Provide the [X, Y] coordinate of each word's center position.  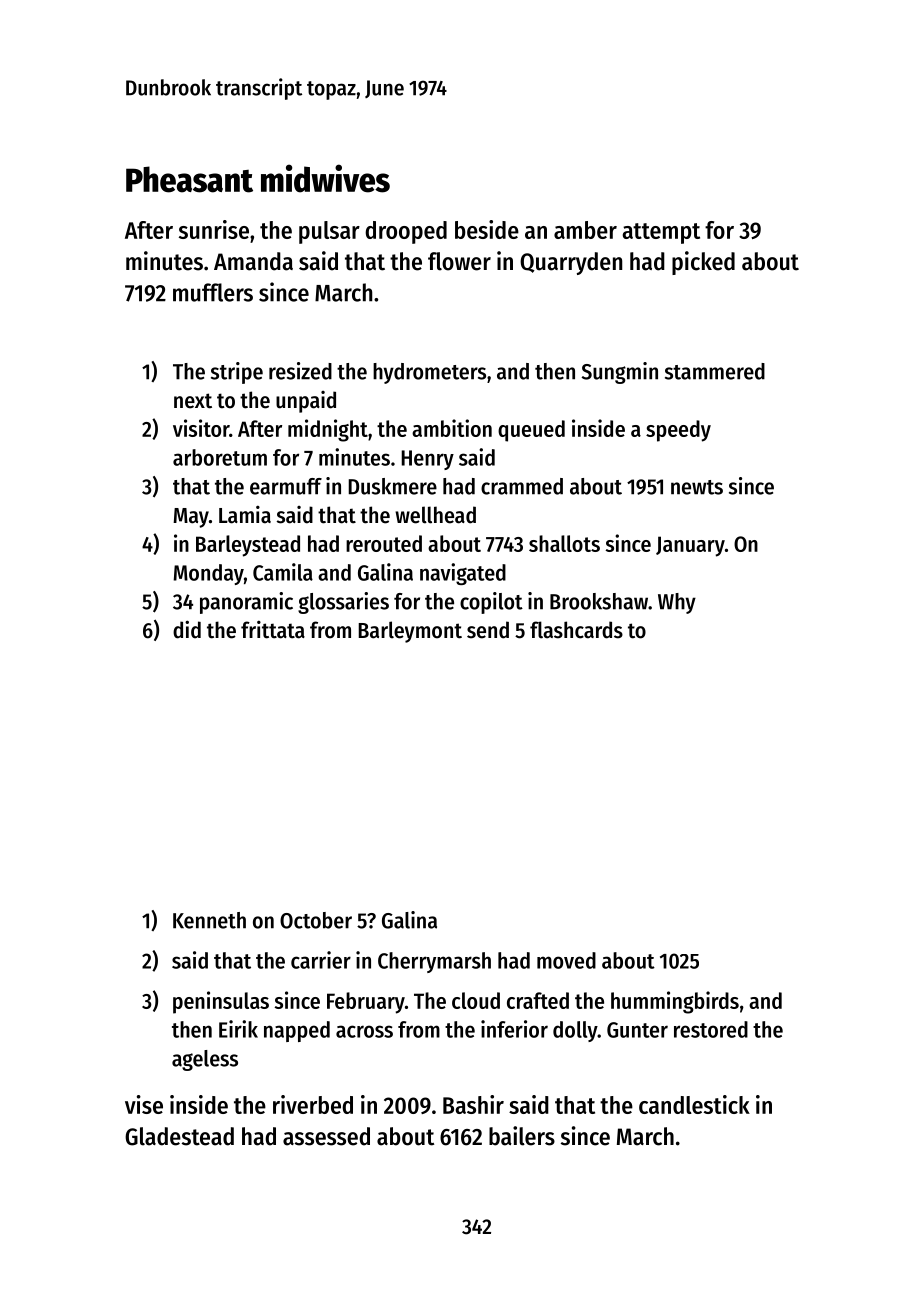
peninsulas [221, 1002]
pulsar [329, 232]
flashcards [576, 630]
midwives [325, 178]
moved [566, 960]
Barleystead [248, 546]
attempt [661, 233]
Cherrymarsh [434, 962]
